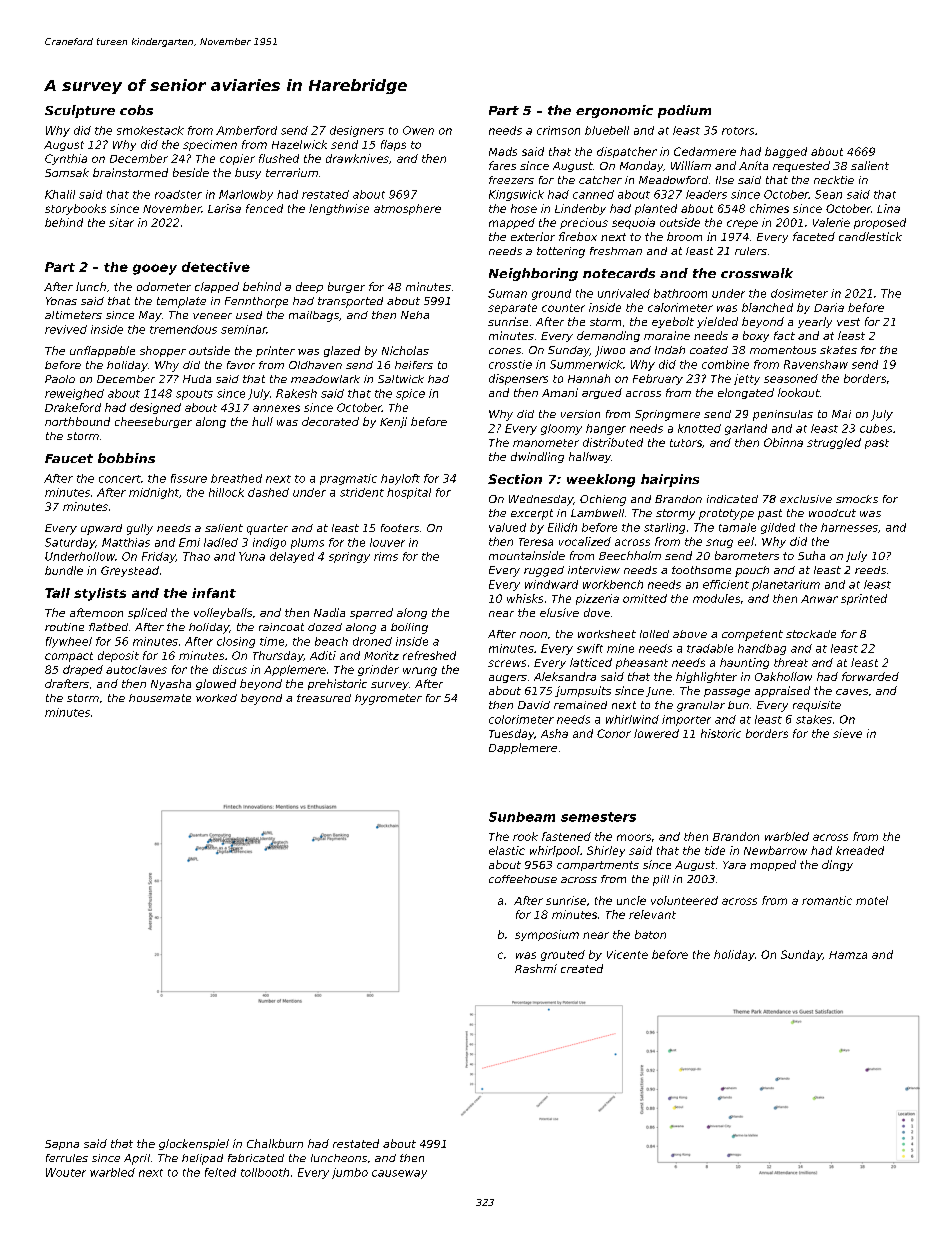 The width and height of the screenshot is (952, 1233). I want to click on jumbo, so click(350, 1173).
